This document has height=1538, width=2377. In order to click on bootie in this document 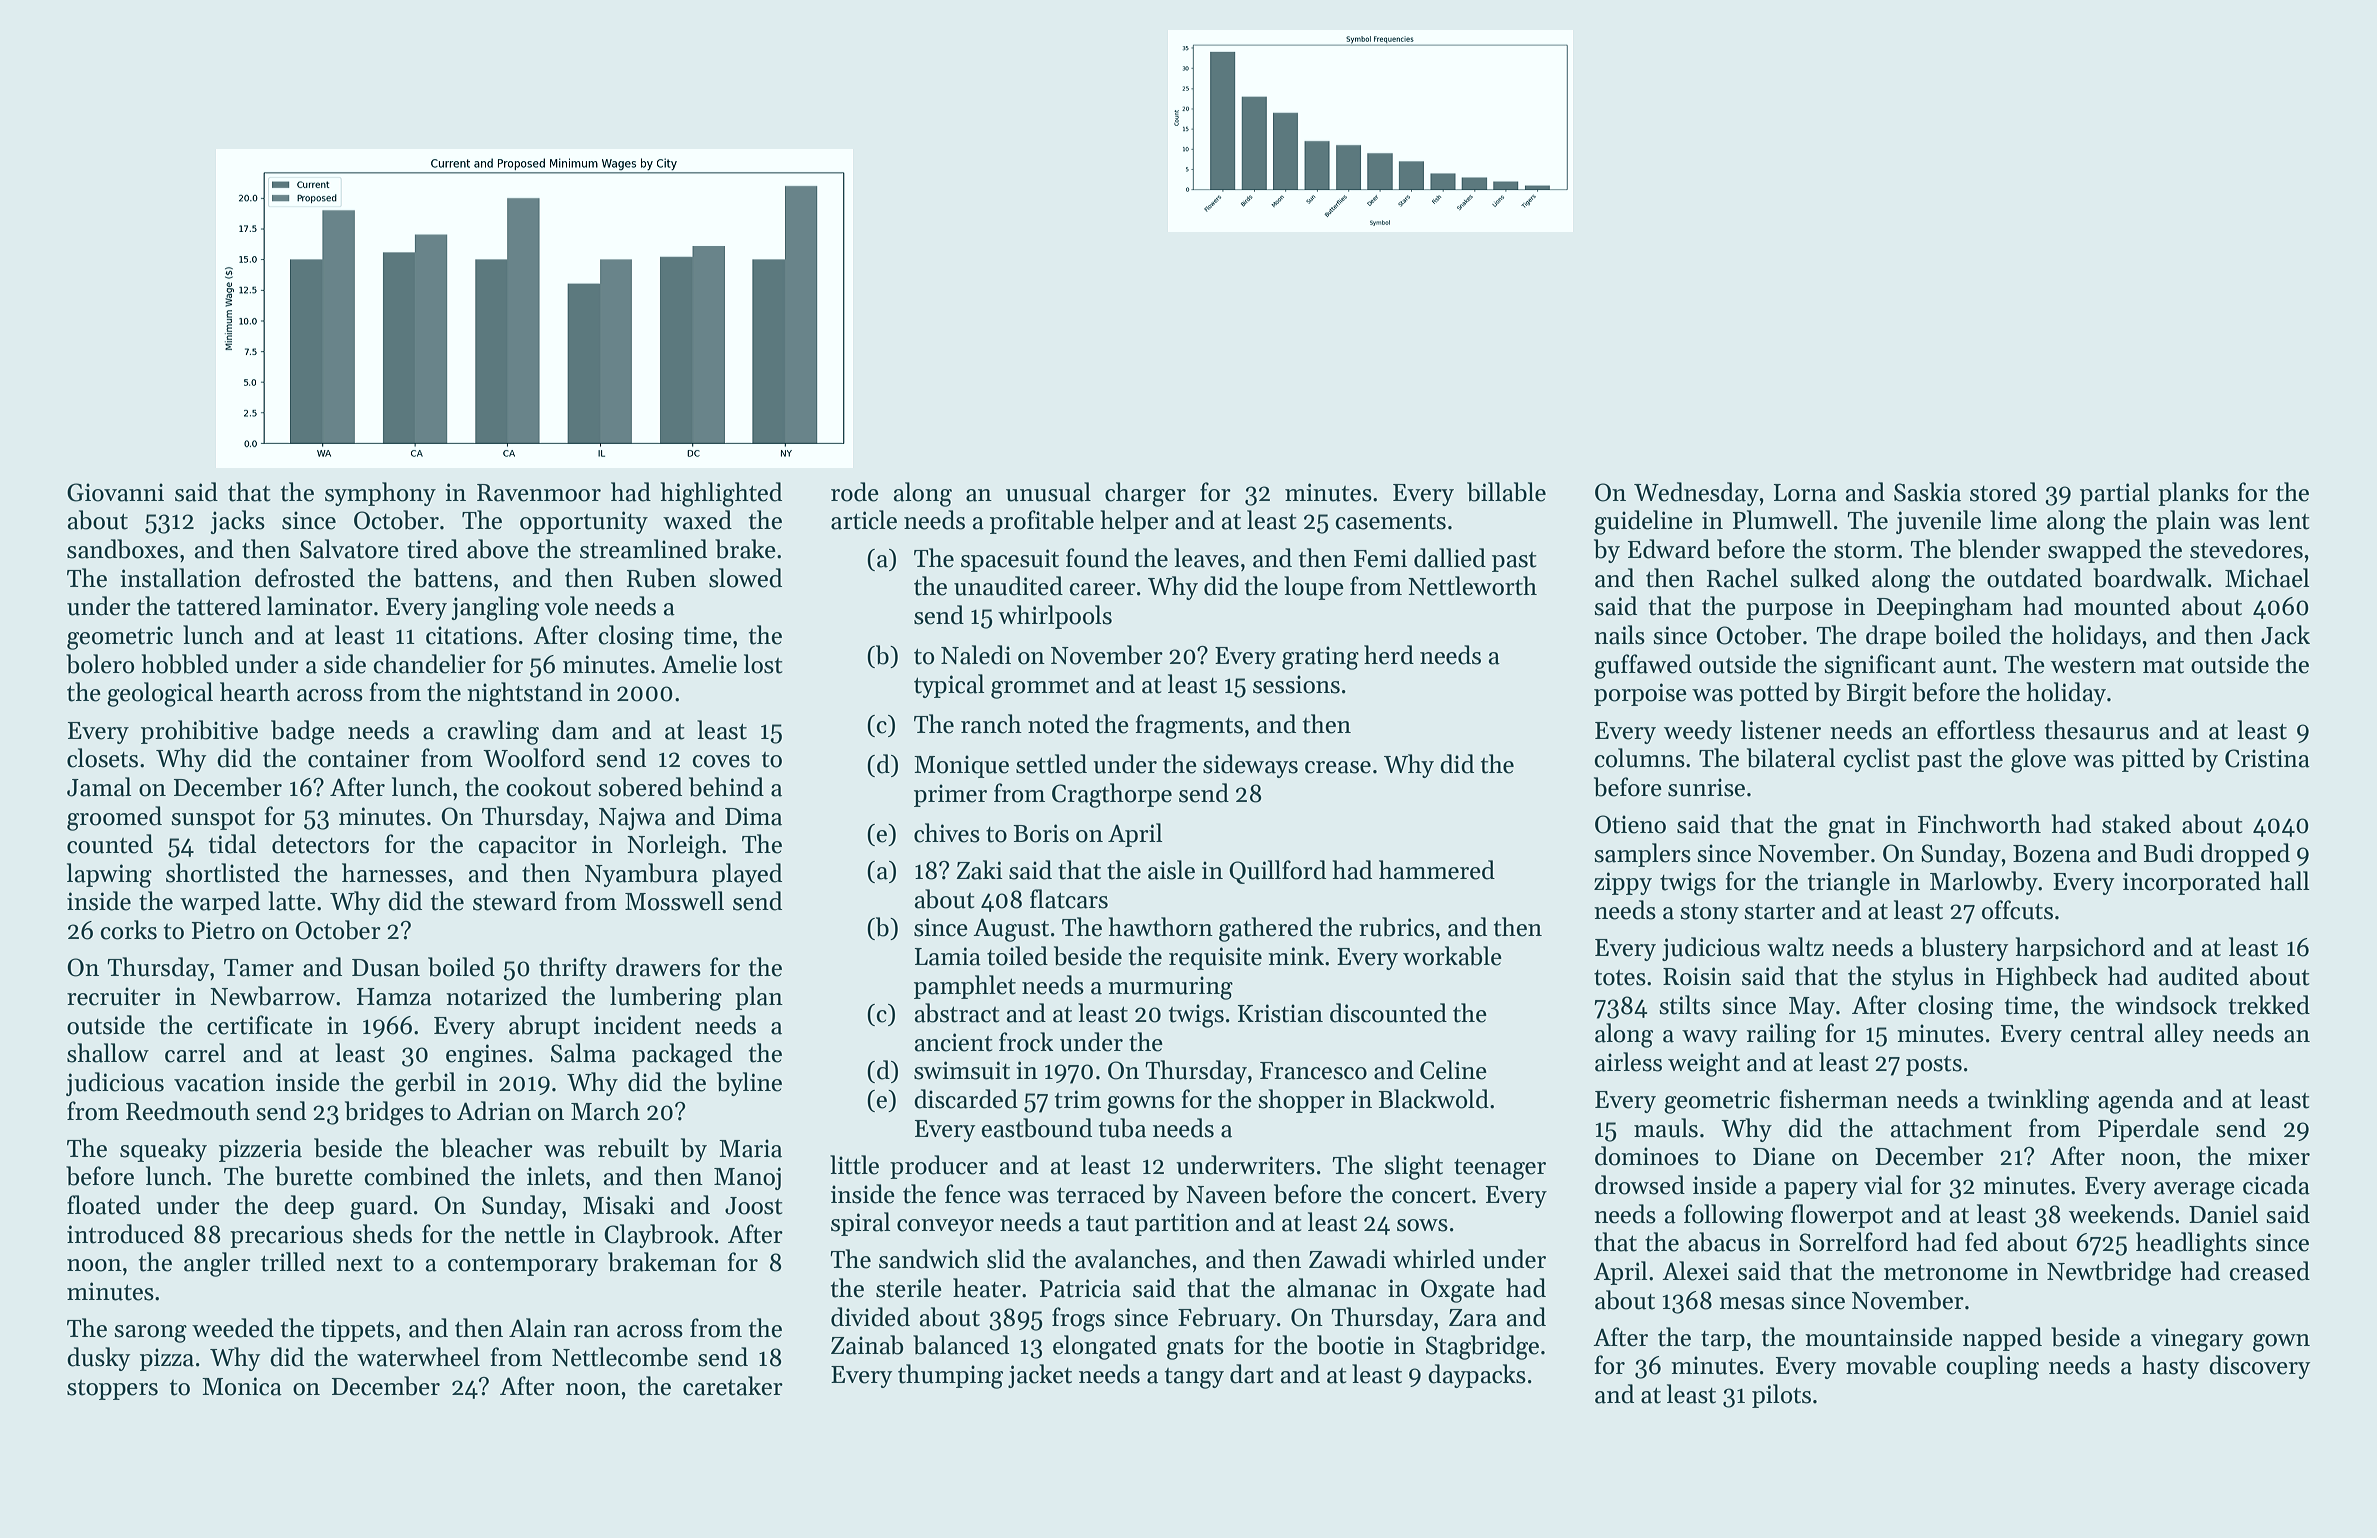, I will do `click(1350, 1345)`.
